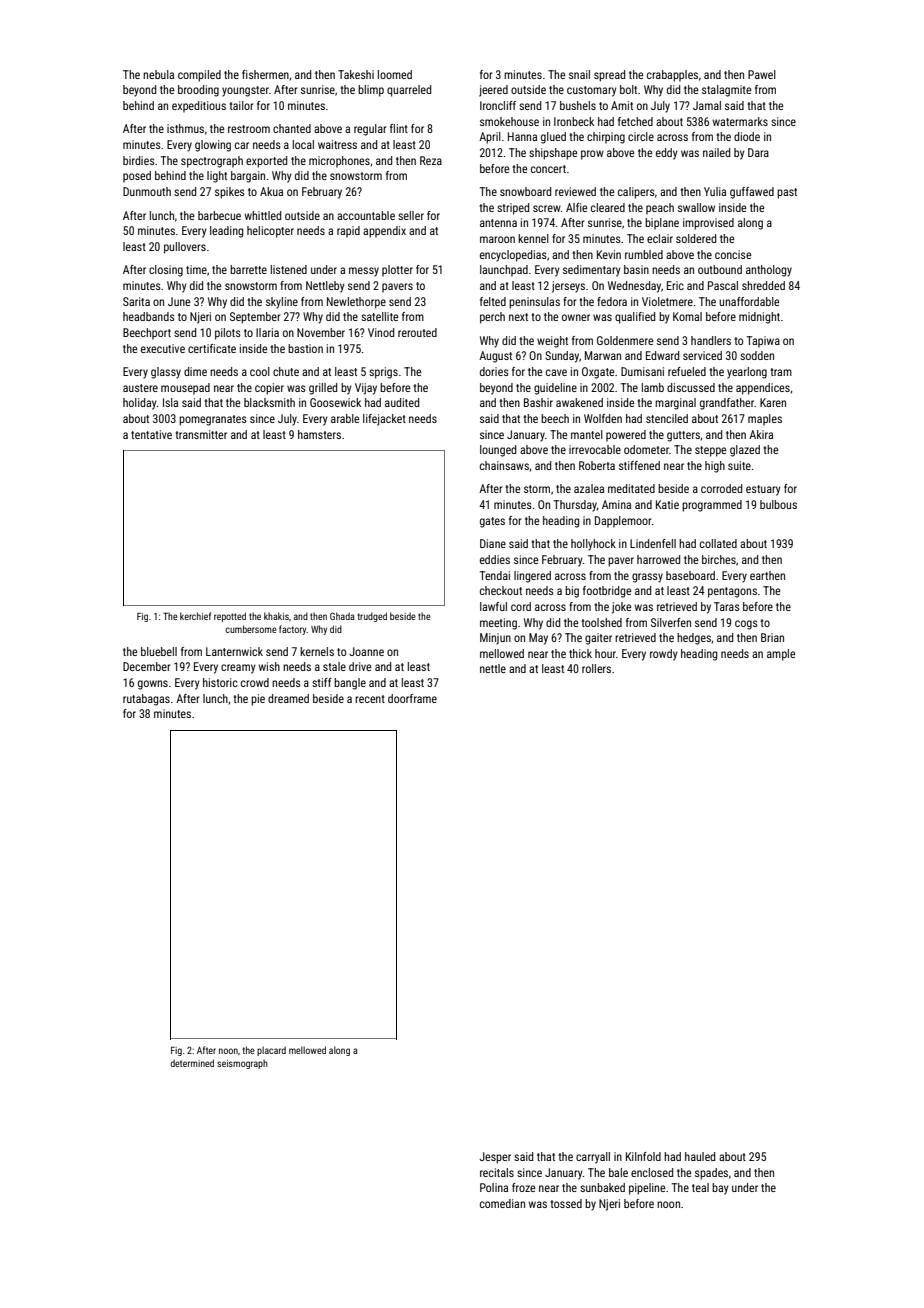 Image resolution: width=924 pixels, height=1308 pixels. What do you see at coordinates (493, 91) in the screenshot?
I see `jeered` at bounding box center [493, 91].
